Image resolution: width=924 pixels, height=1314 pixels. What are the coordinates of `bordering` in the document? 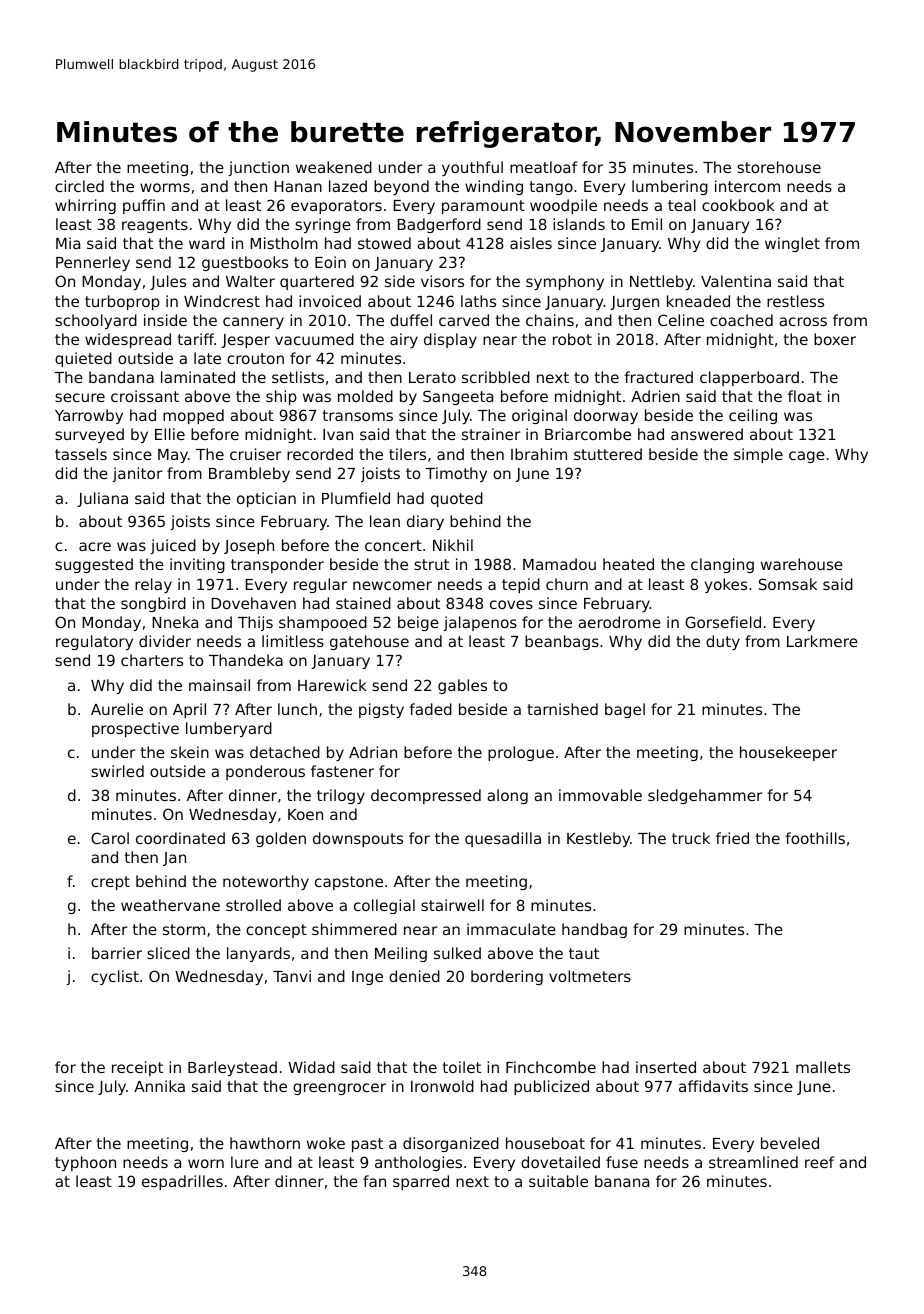 It's located at (507, 977).
